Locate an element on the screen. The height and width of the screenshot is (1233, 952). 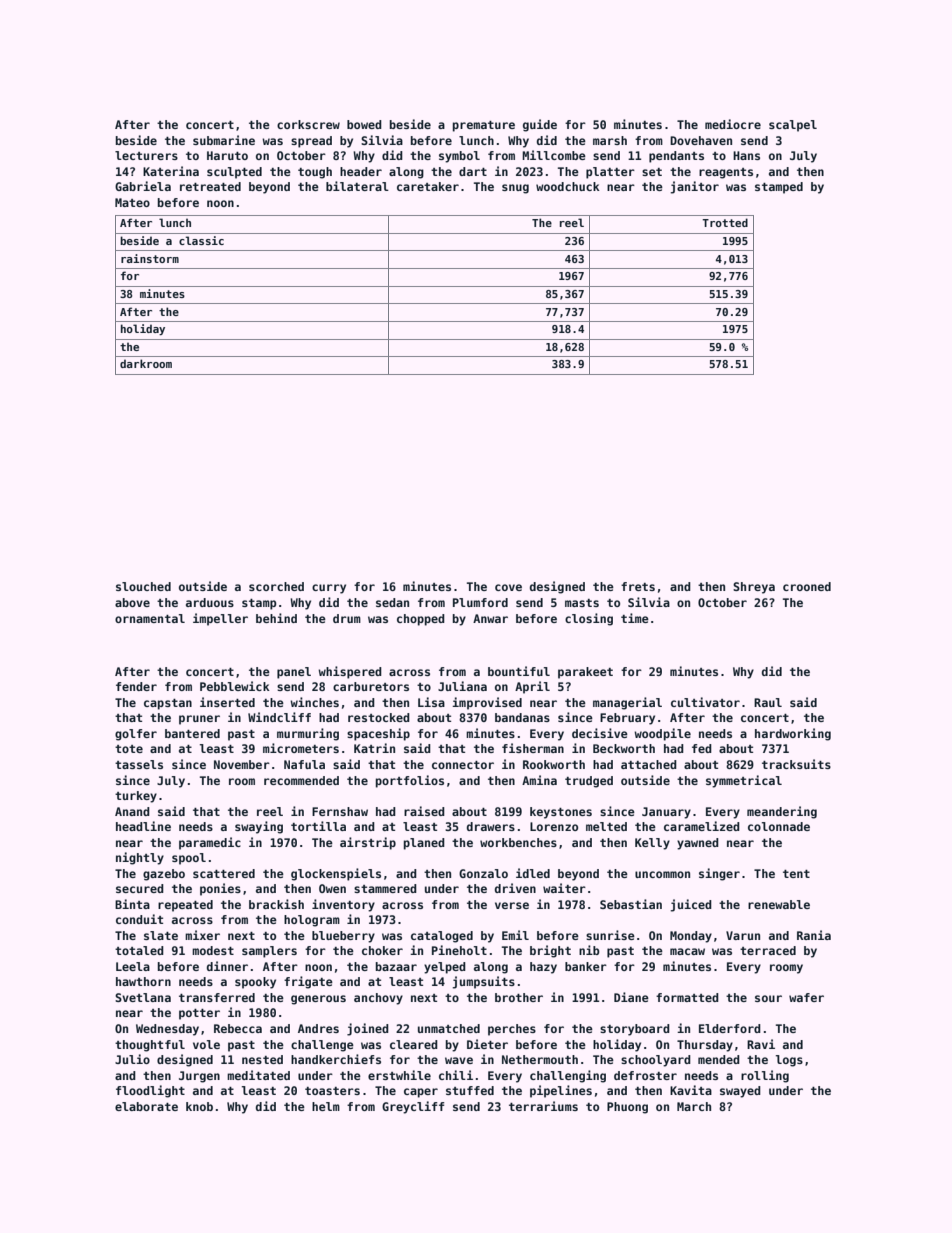
hologram is located at coordinates (312, 921).
